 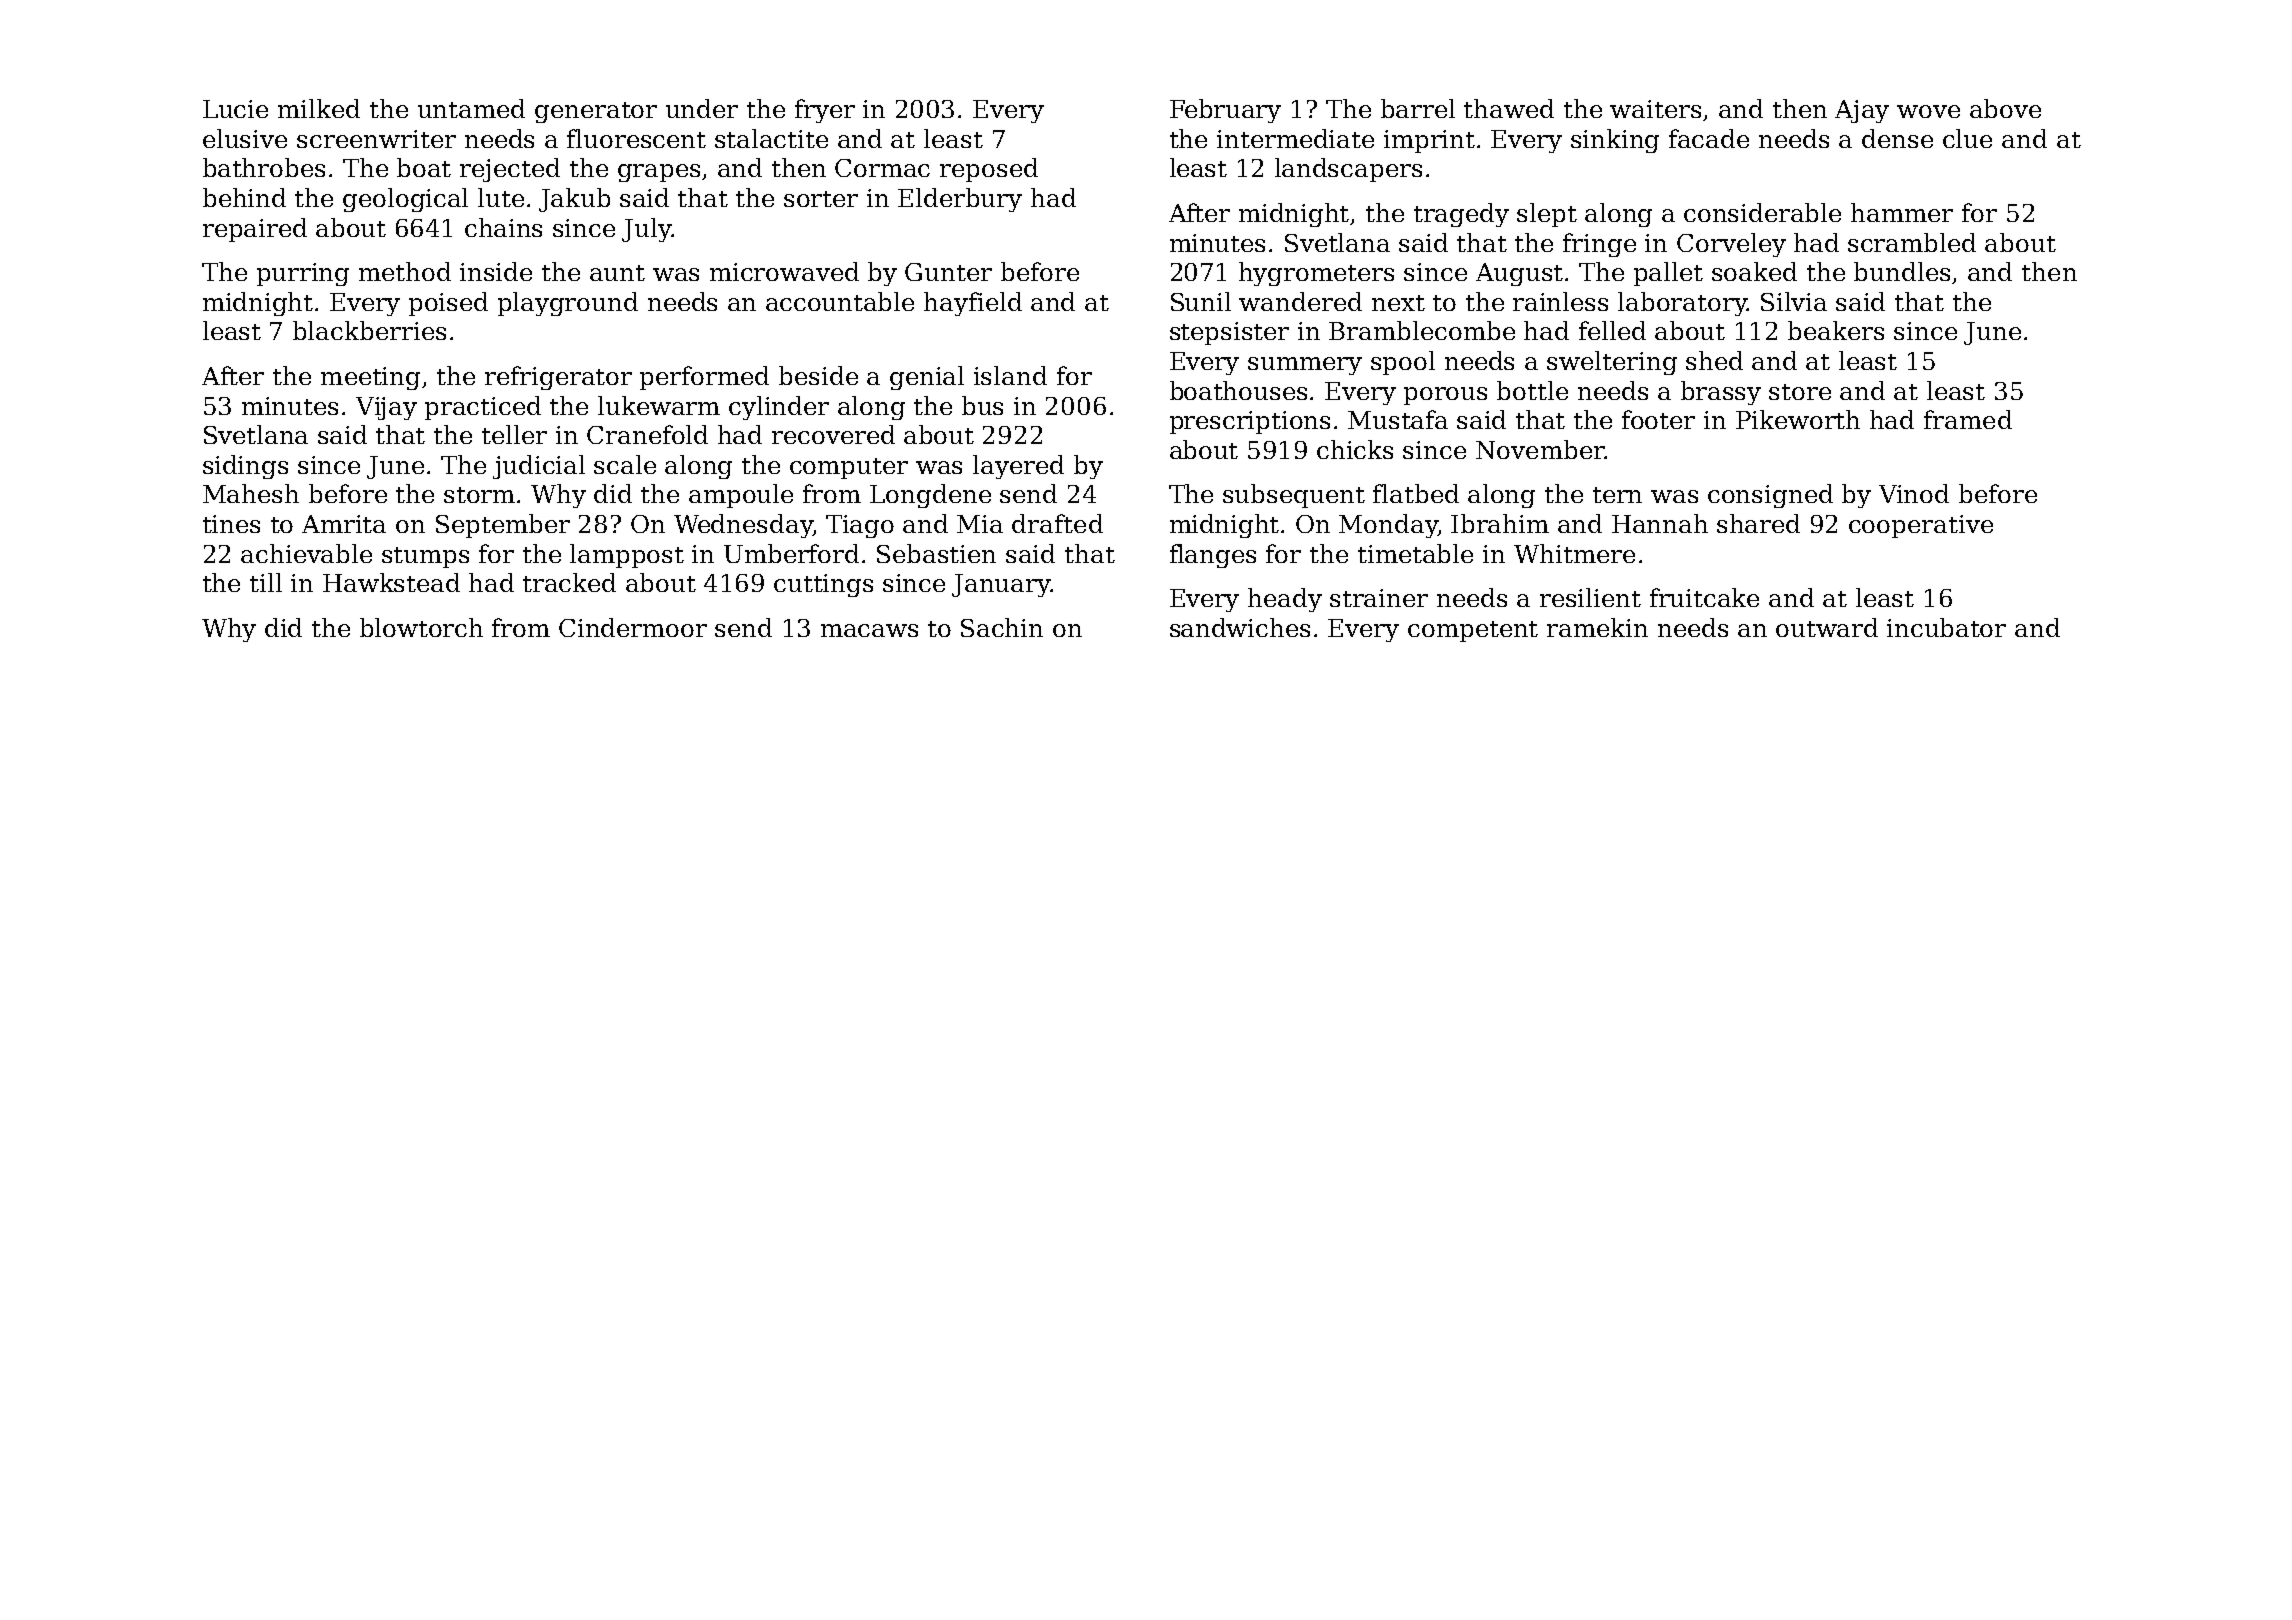 What do you see at coordinates (1914, 493) in the screenshot?
I see `Vinod` at bounding box center [1914, 493].
